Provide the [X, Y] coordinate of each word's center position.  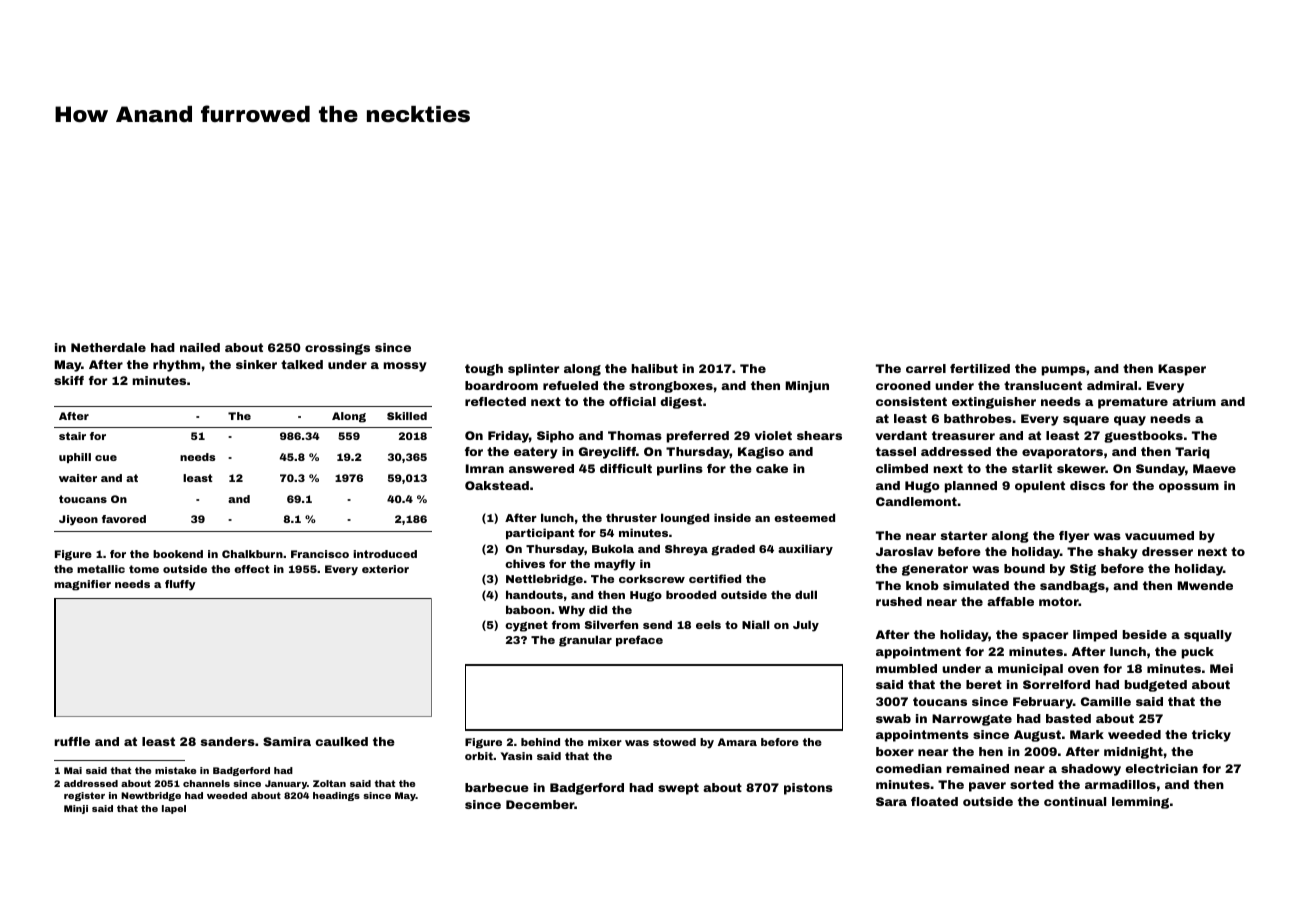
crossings [337, 349]
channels [206, 783]
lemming [1140, 803]
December [540, 804]
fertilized [980, 368]
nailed [200, 347]
